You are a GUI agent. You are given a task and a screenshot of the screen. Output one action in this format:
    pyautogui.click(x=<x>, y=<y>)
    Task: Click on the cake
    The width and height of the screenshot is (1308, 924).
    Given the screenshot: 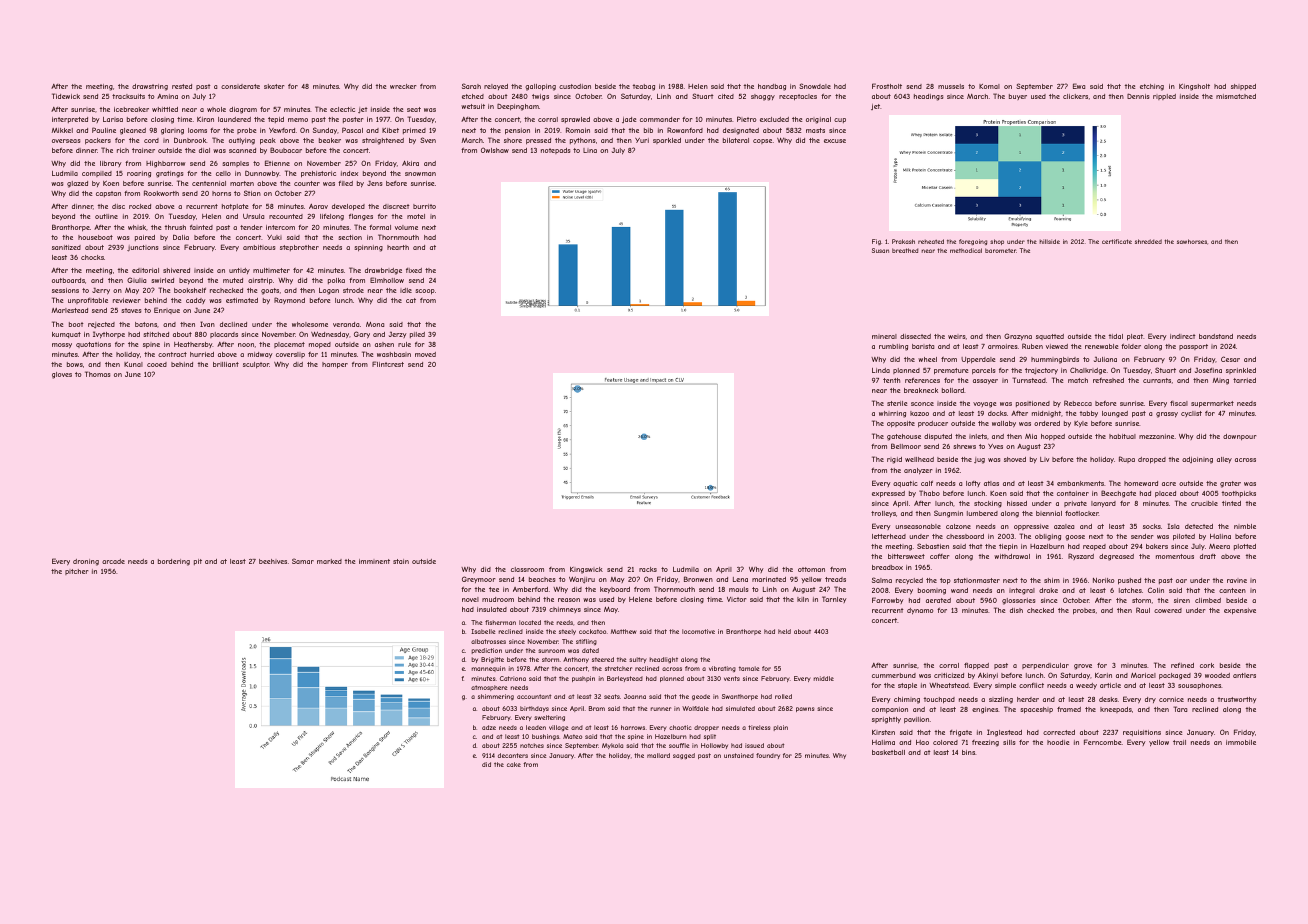 What is the action you would take?
    pyautogui.click(x=514, y=764)
